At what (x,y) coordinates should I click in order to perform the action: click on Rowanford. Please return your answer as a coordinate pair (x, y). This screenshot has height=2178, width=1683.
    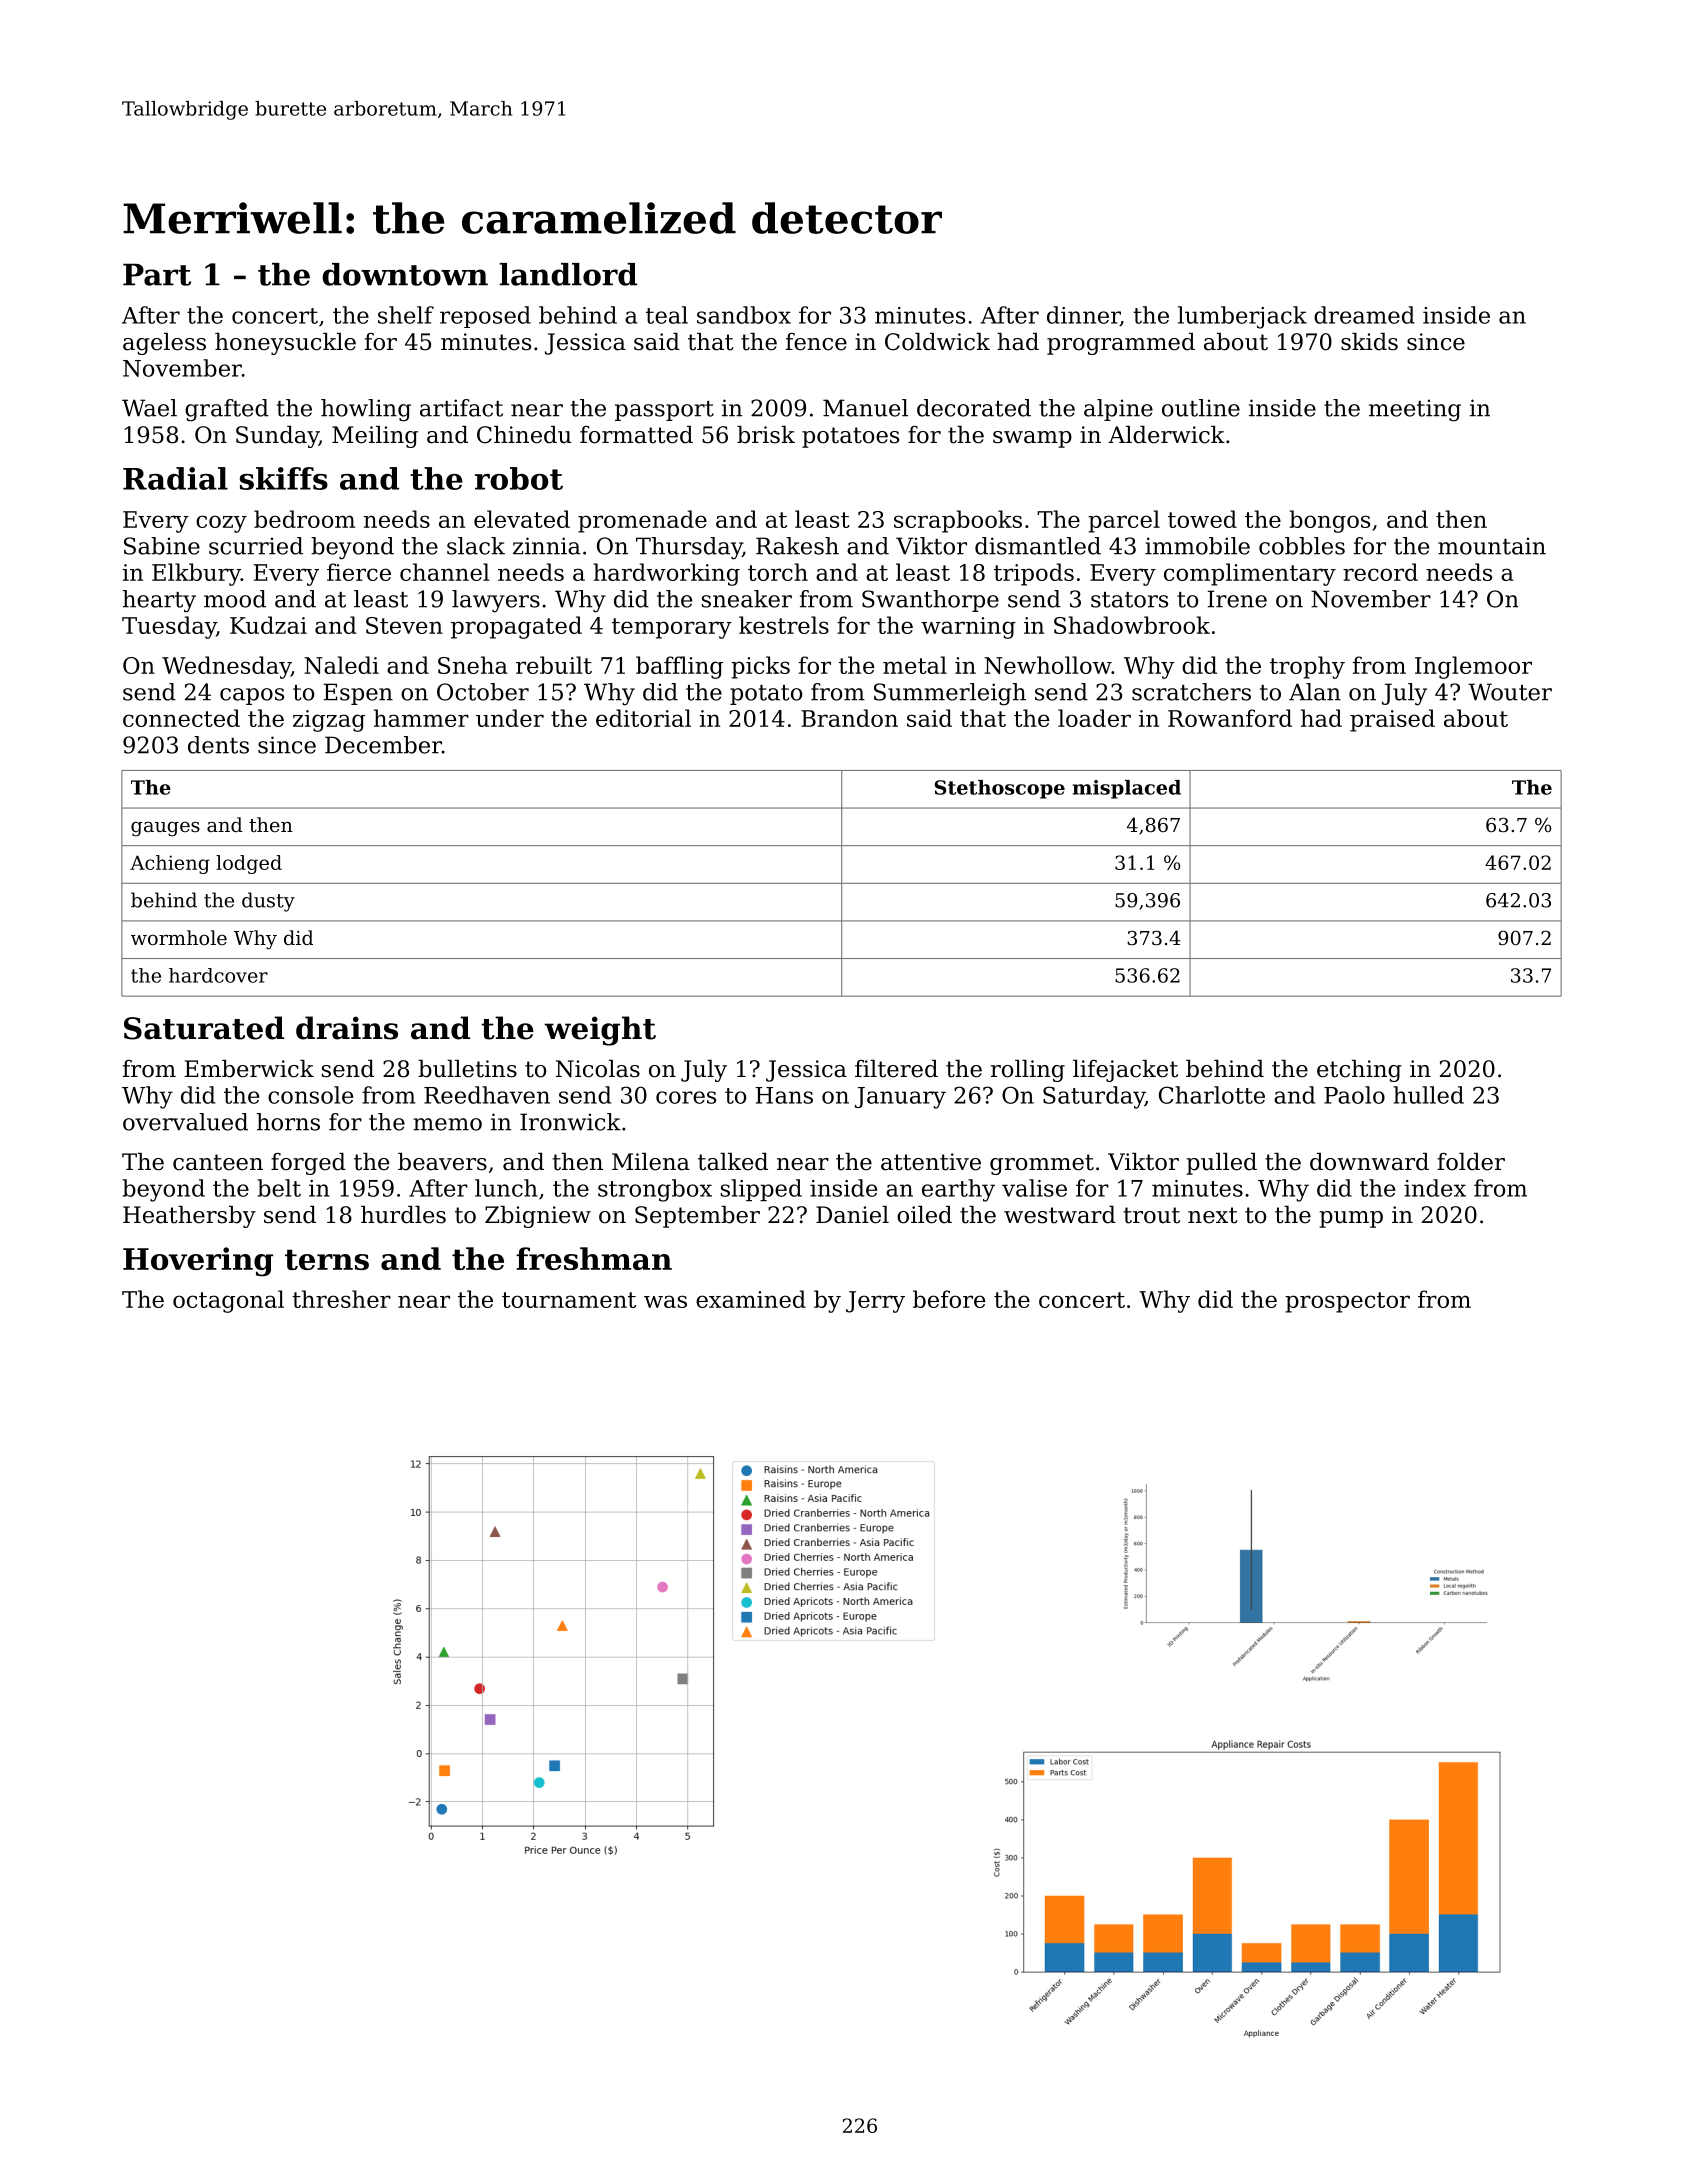
    Looking at the image, I should click on (1230, 718).
